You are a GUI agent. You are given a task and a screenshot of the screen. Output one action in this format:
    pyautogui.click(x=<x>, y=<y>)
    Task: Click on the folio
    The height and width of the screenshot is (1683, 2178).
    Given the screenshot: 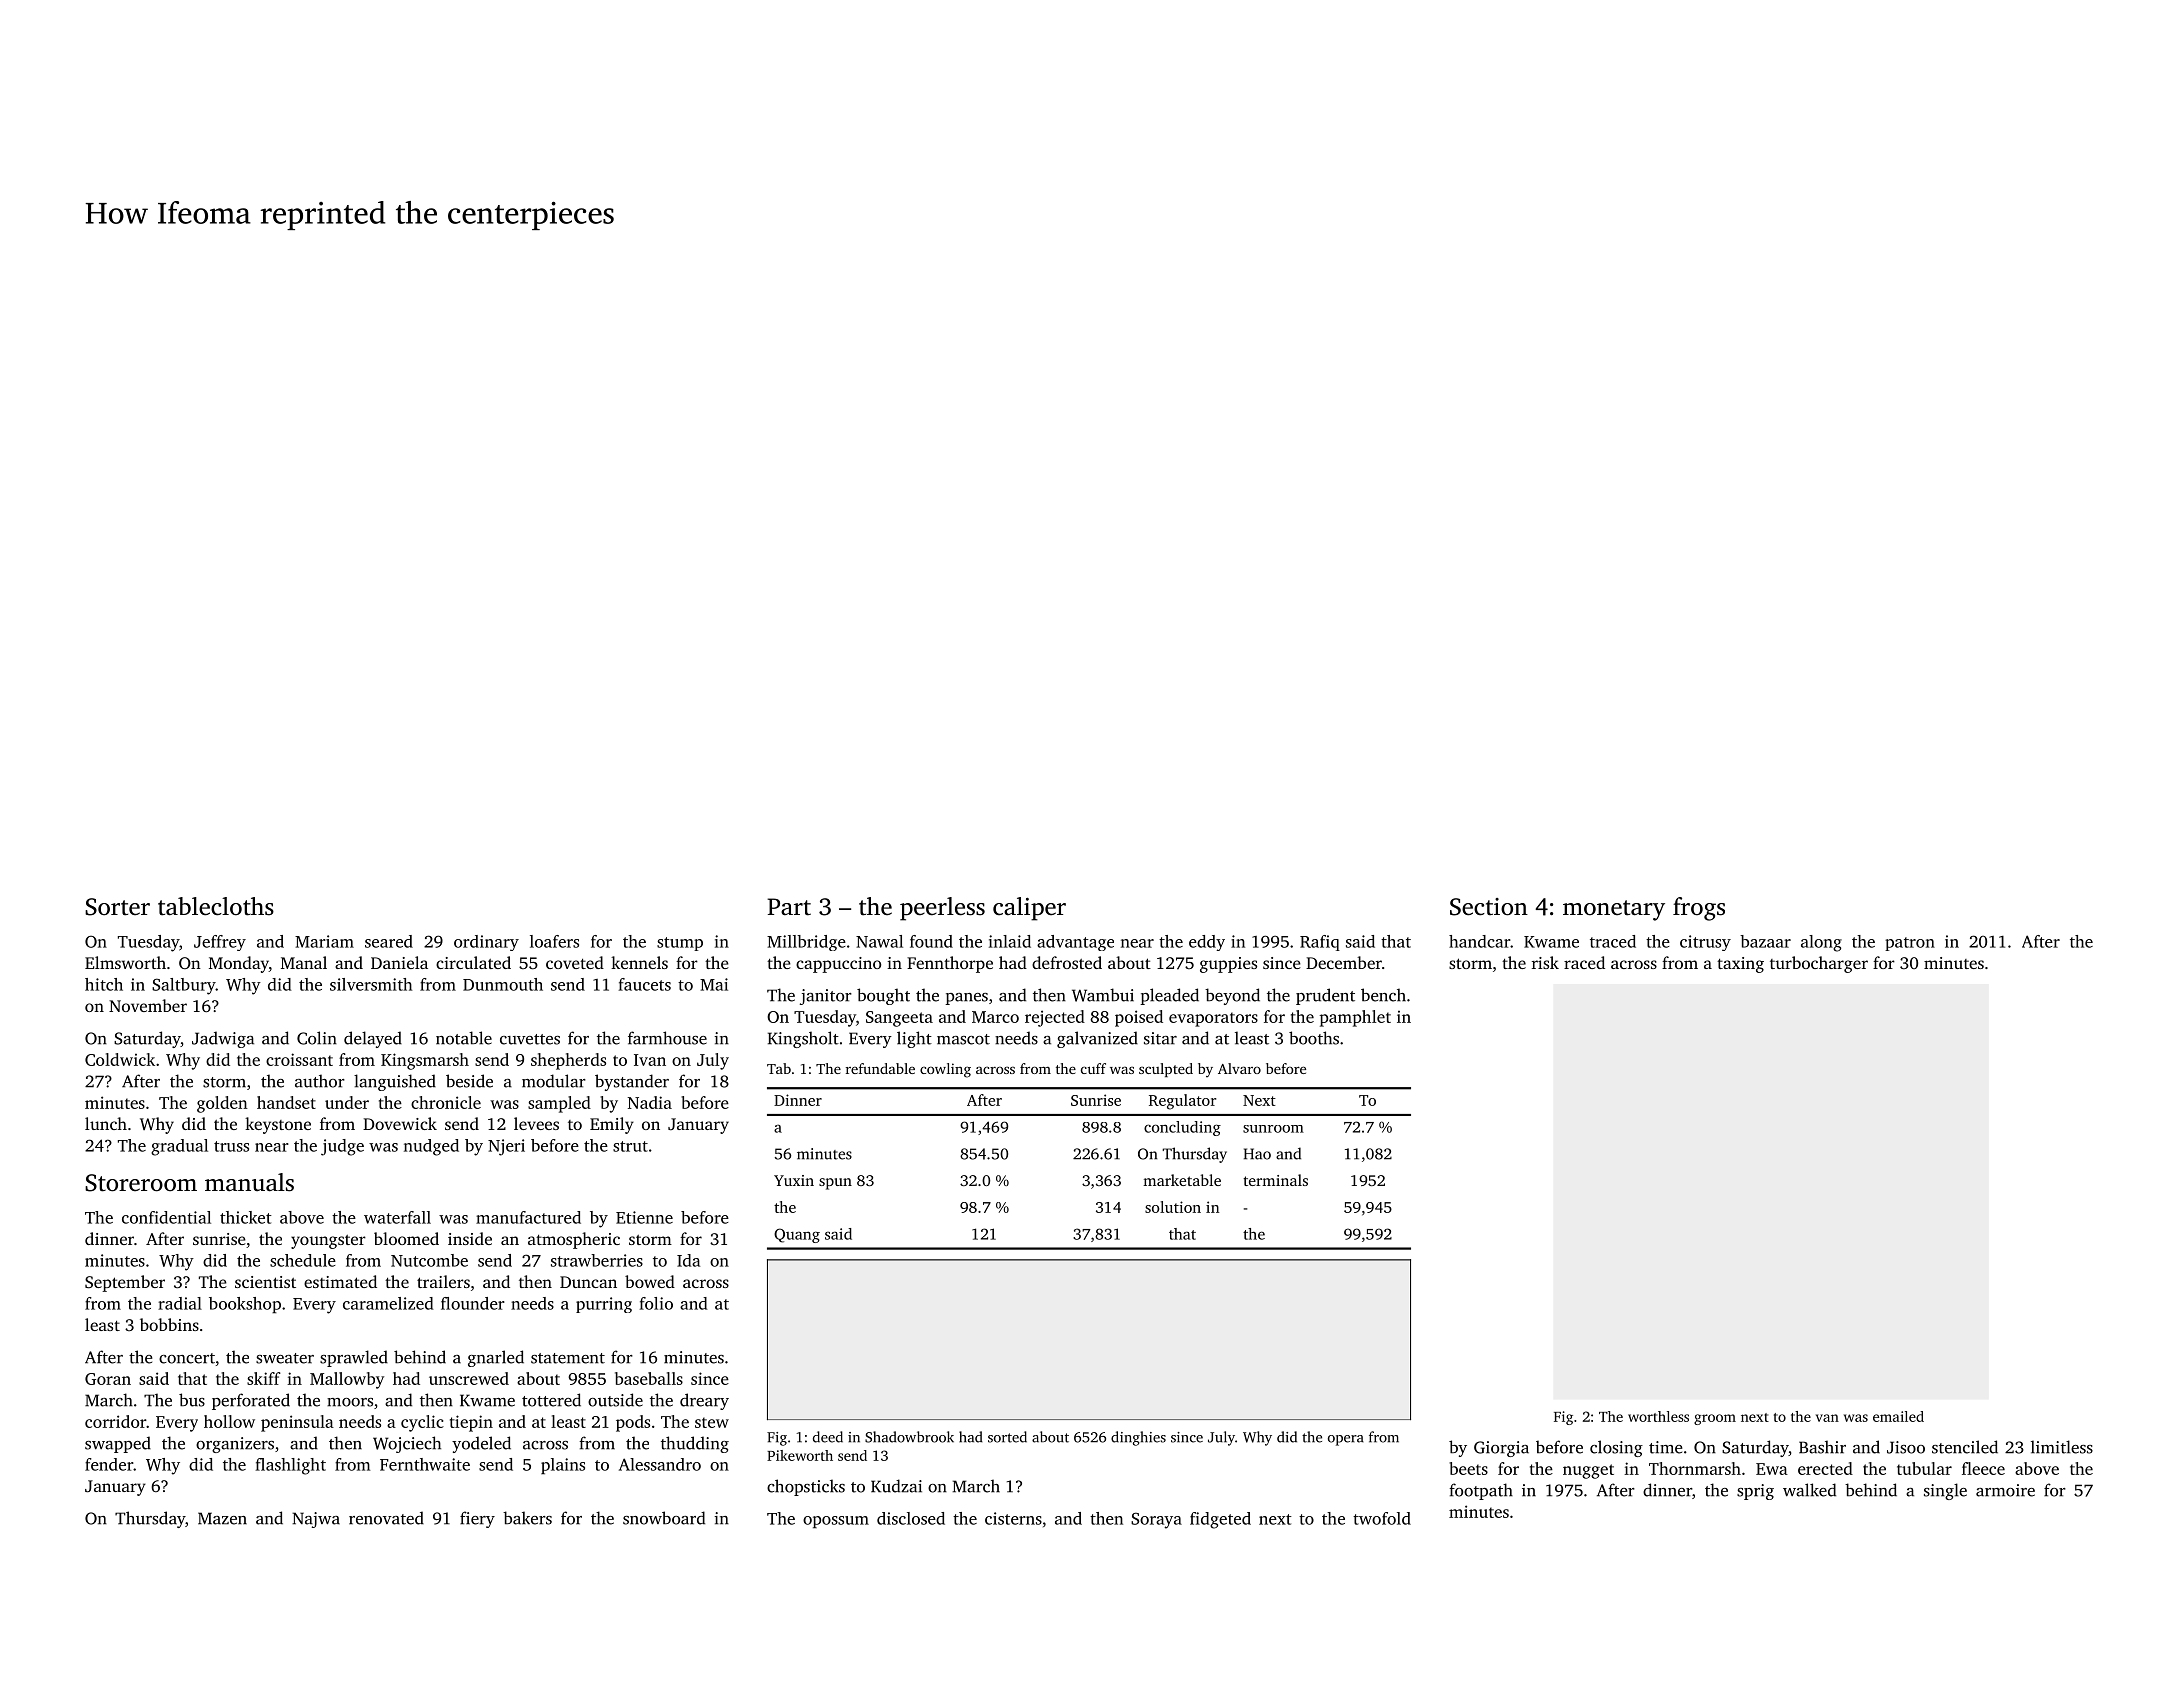 What is the action you would take?
    pyautogui.click(x=656, y=1303)
